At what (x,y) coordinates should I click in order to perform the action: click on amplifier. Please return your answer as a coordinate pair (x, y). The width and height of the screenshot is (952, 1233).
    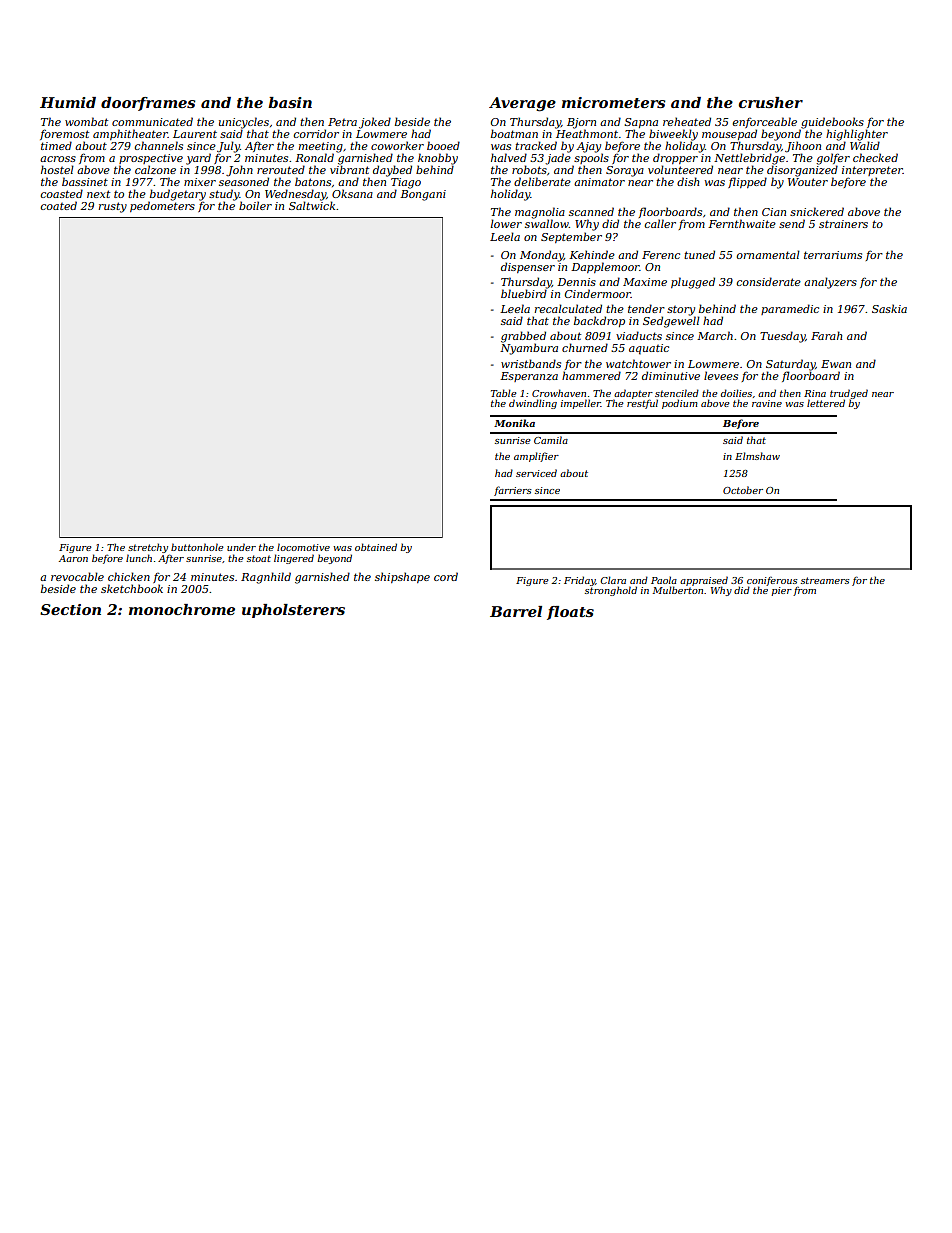
    Looking at the image, I should click on (536, 457).
